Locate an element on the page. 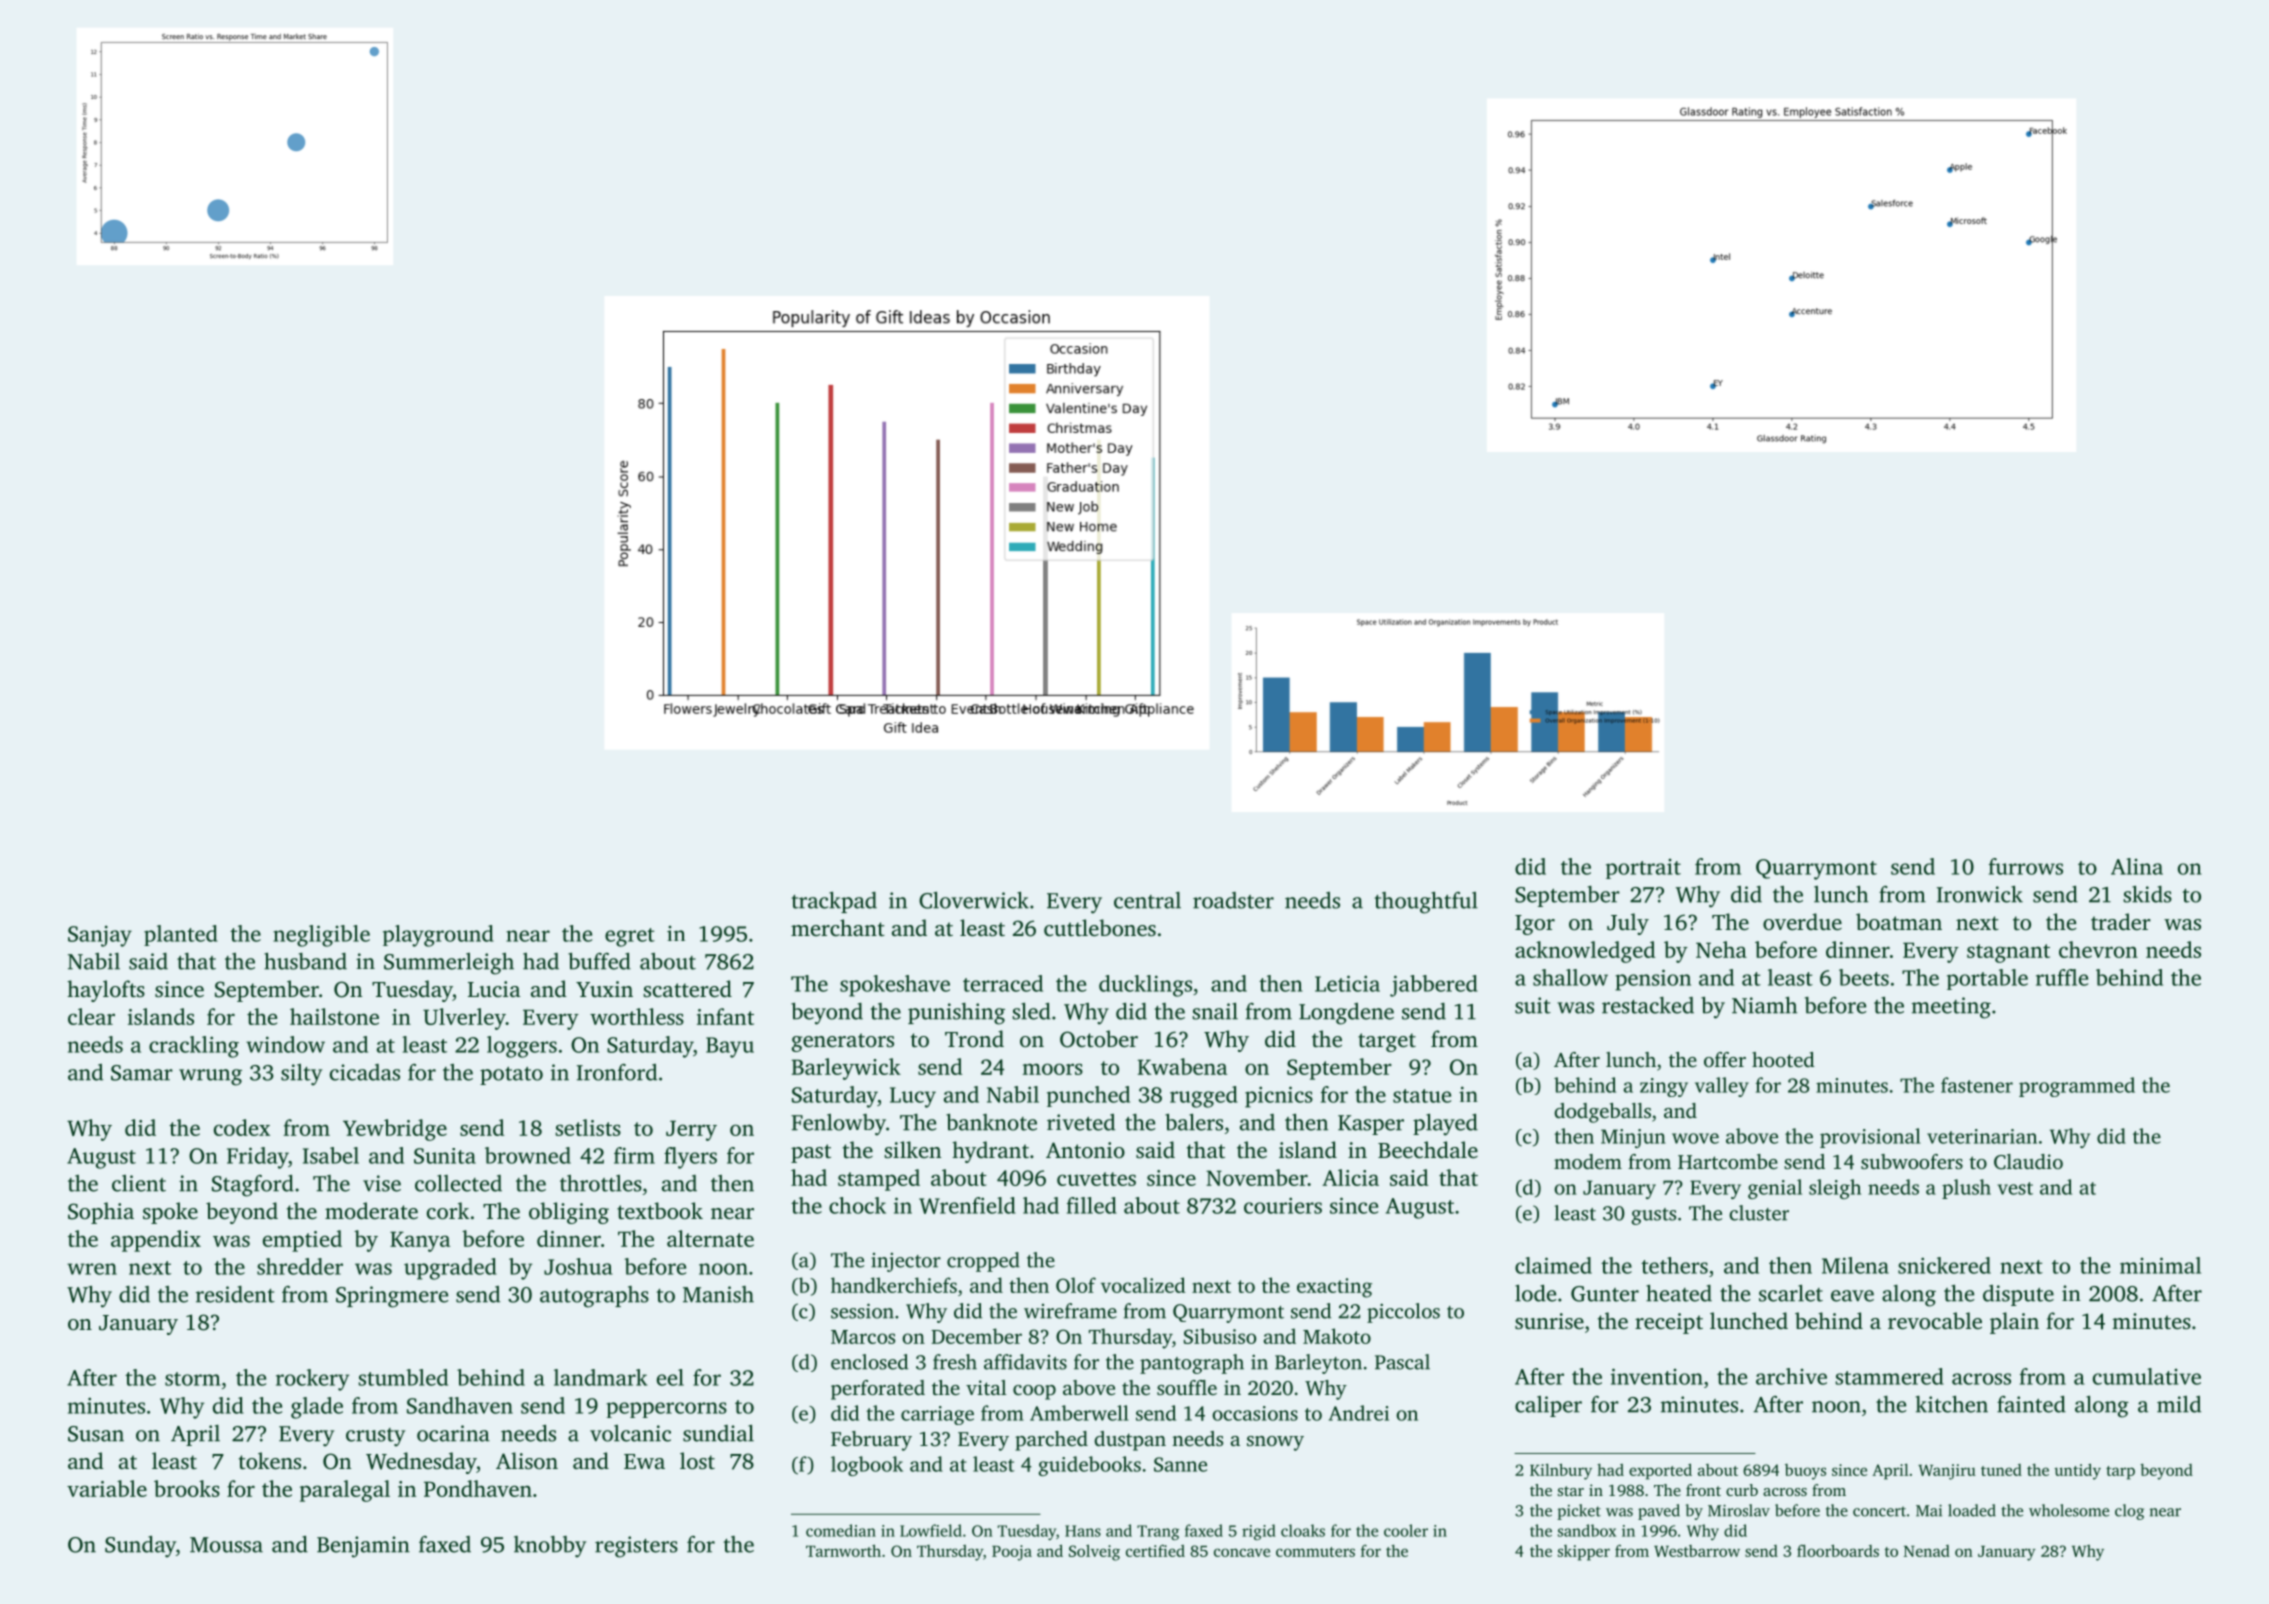 The height and width of the image is (1604, 2269). Moussa is located at coordinates (226, 1545).
